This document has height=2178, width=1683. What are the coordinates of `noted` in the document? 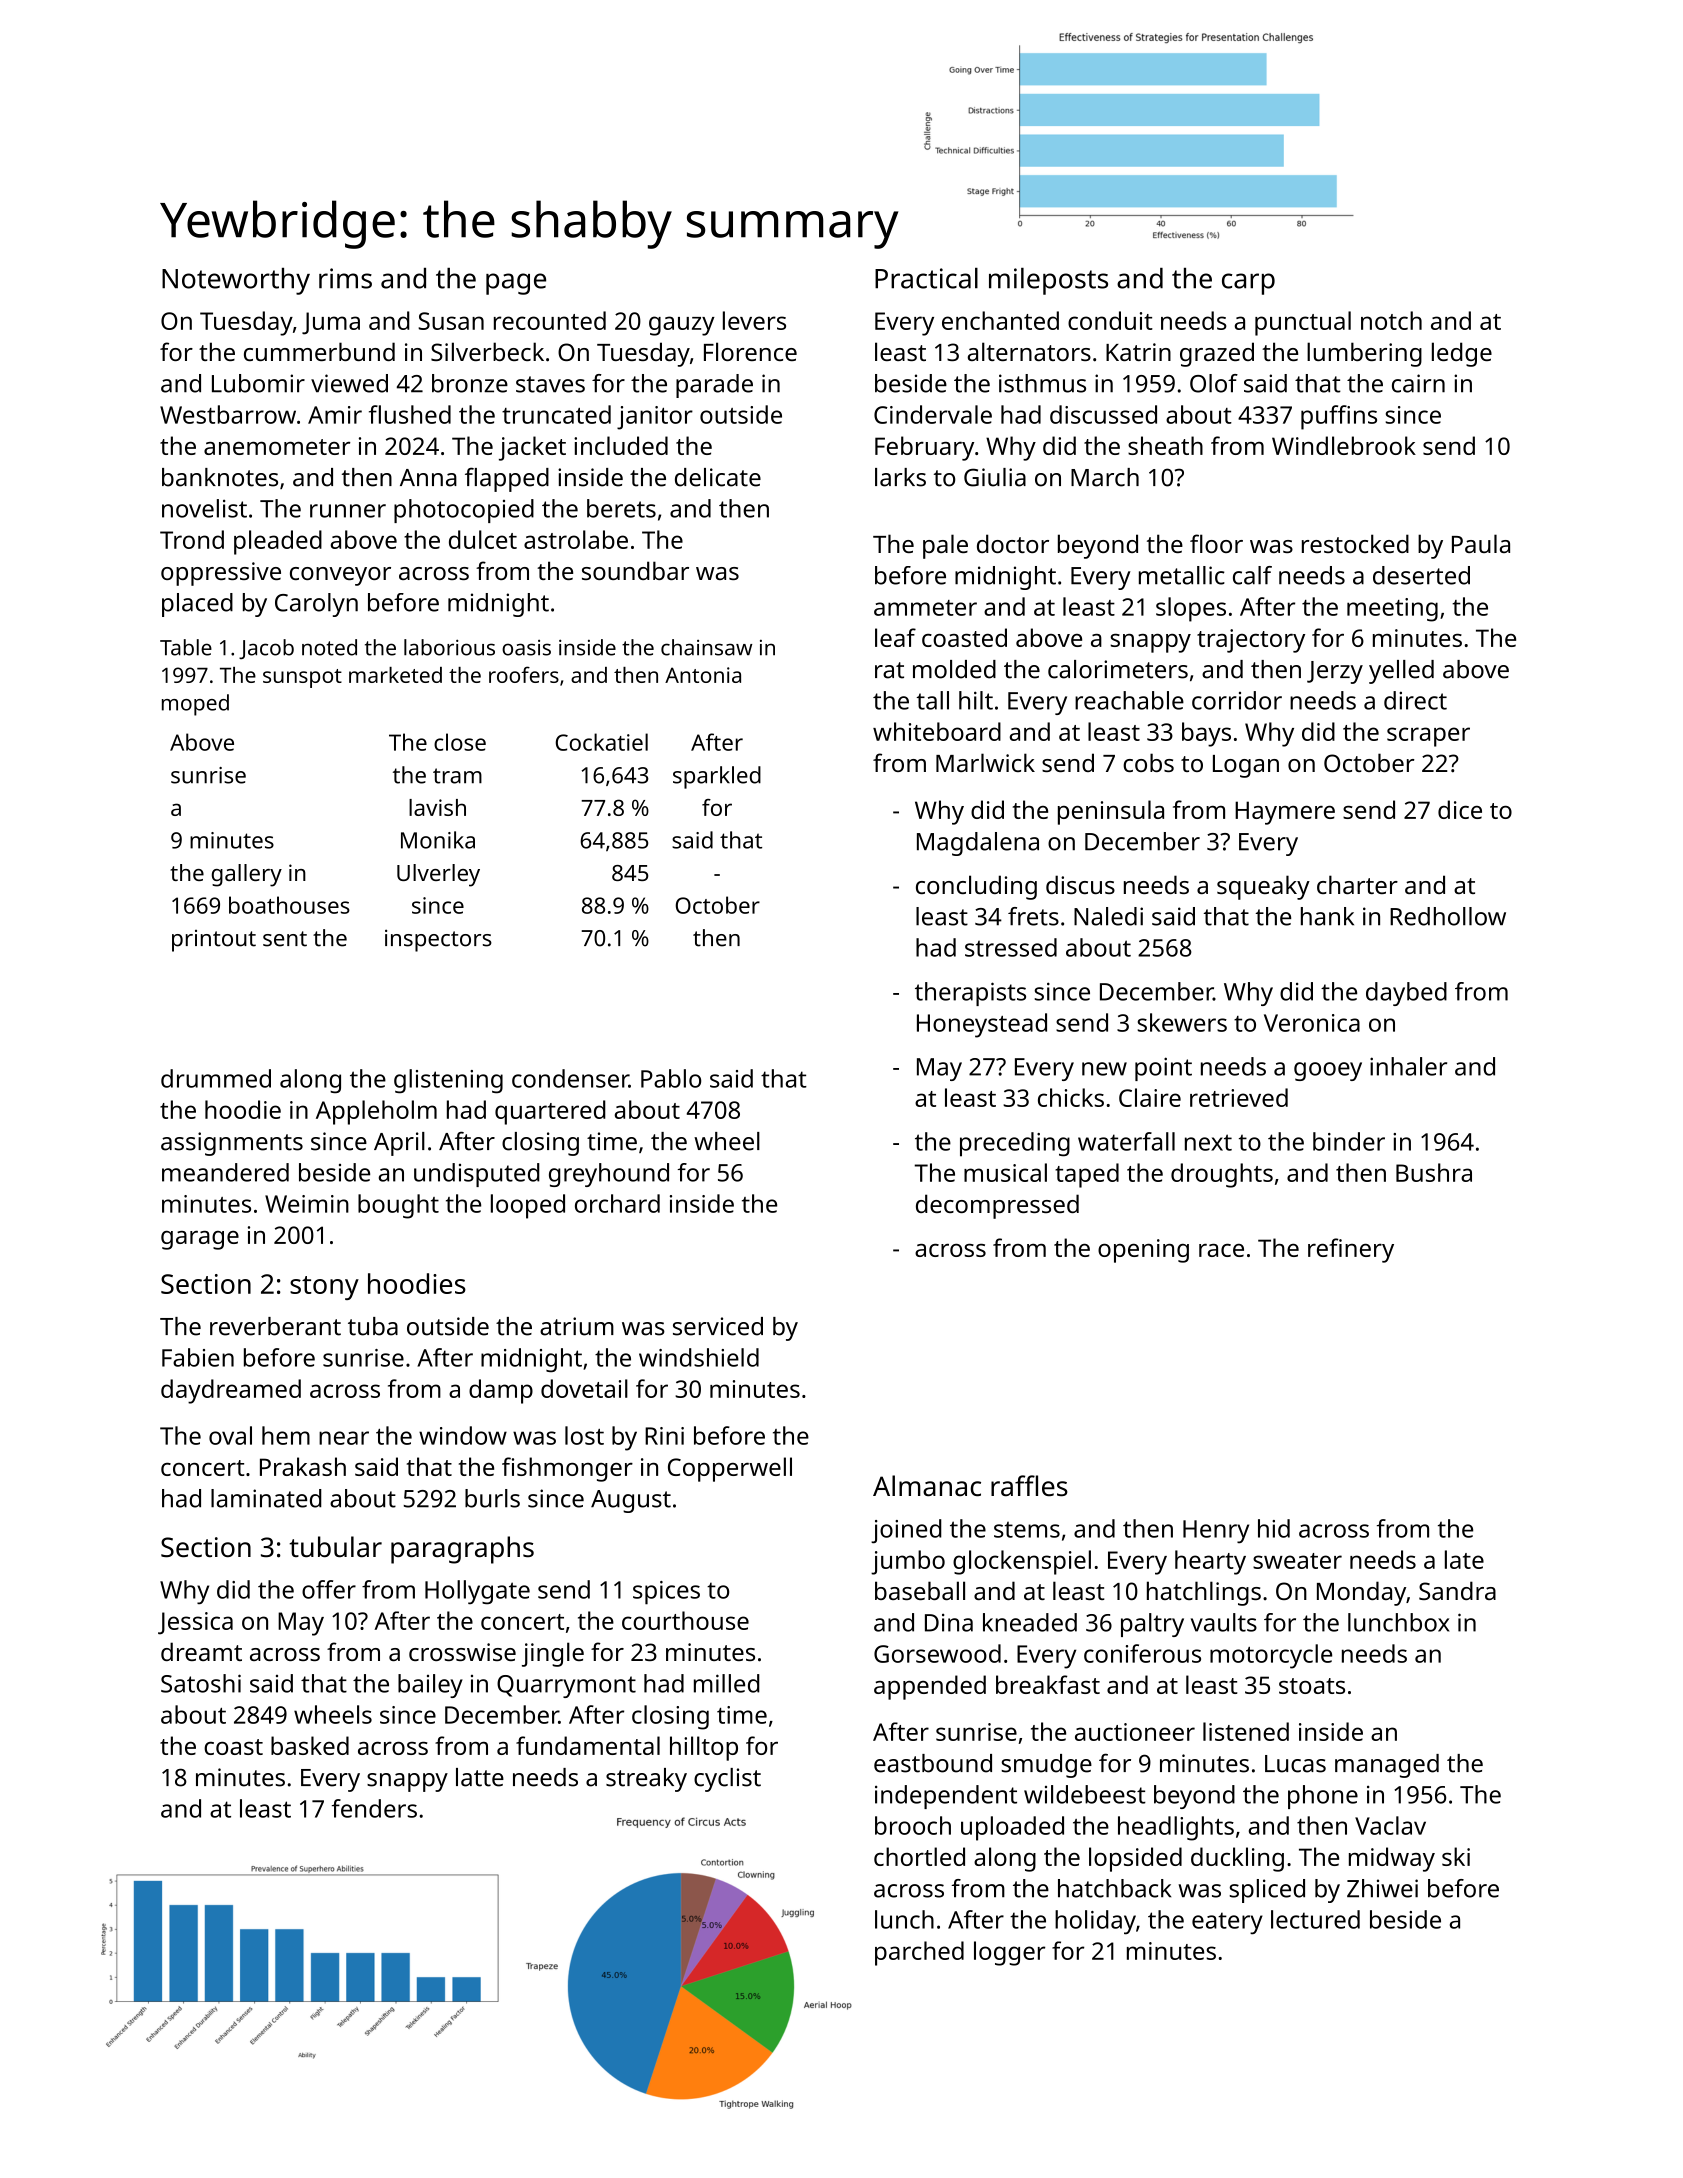 It's located at (329, 647).
